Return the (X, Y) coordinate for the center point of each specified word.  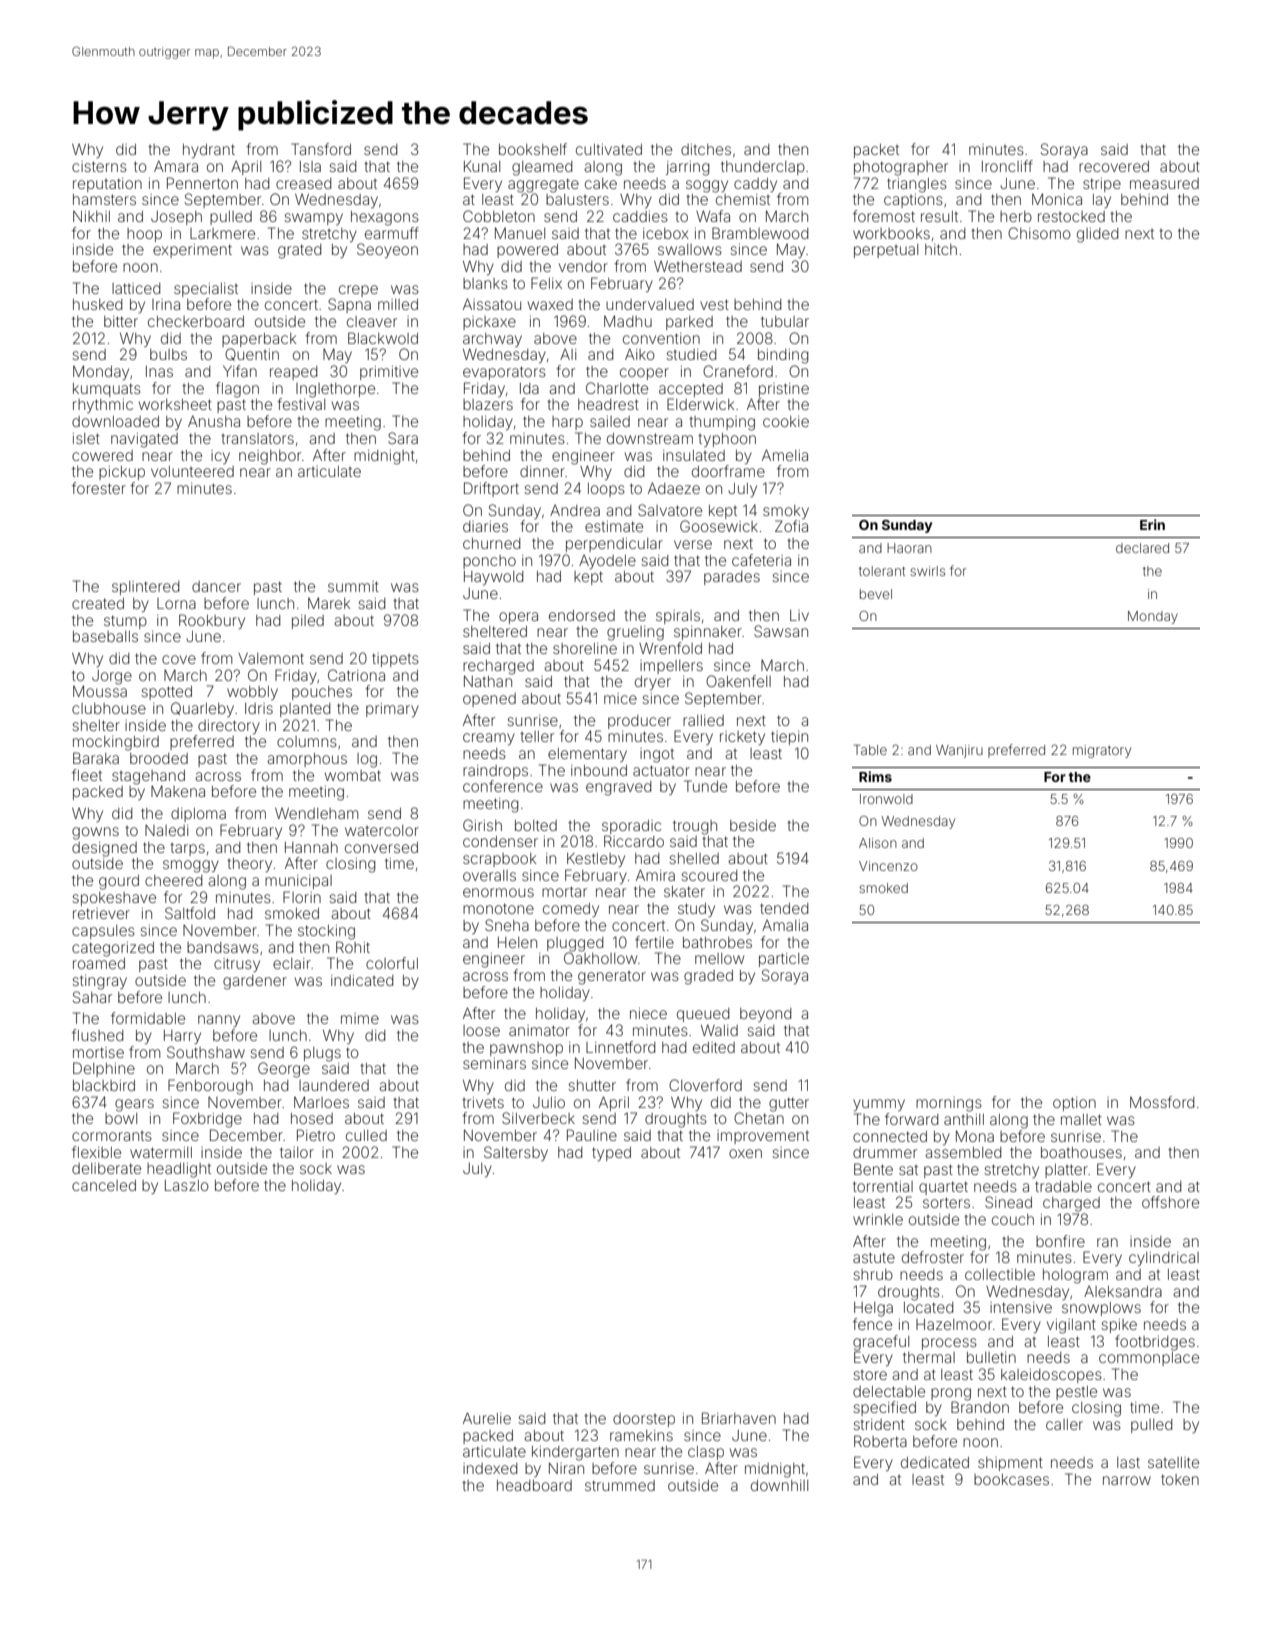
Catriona (356, 675)
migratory (1102, 751)
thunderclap (763, 168)
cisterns (99, 166)
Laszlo (187, 1185)
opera (518, 618)
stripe (1102, 185)
